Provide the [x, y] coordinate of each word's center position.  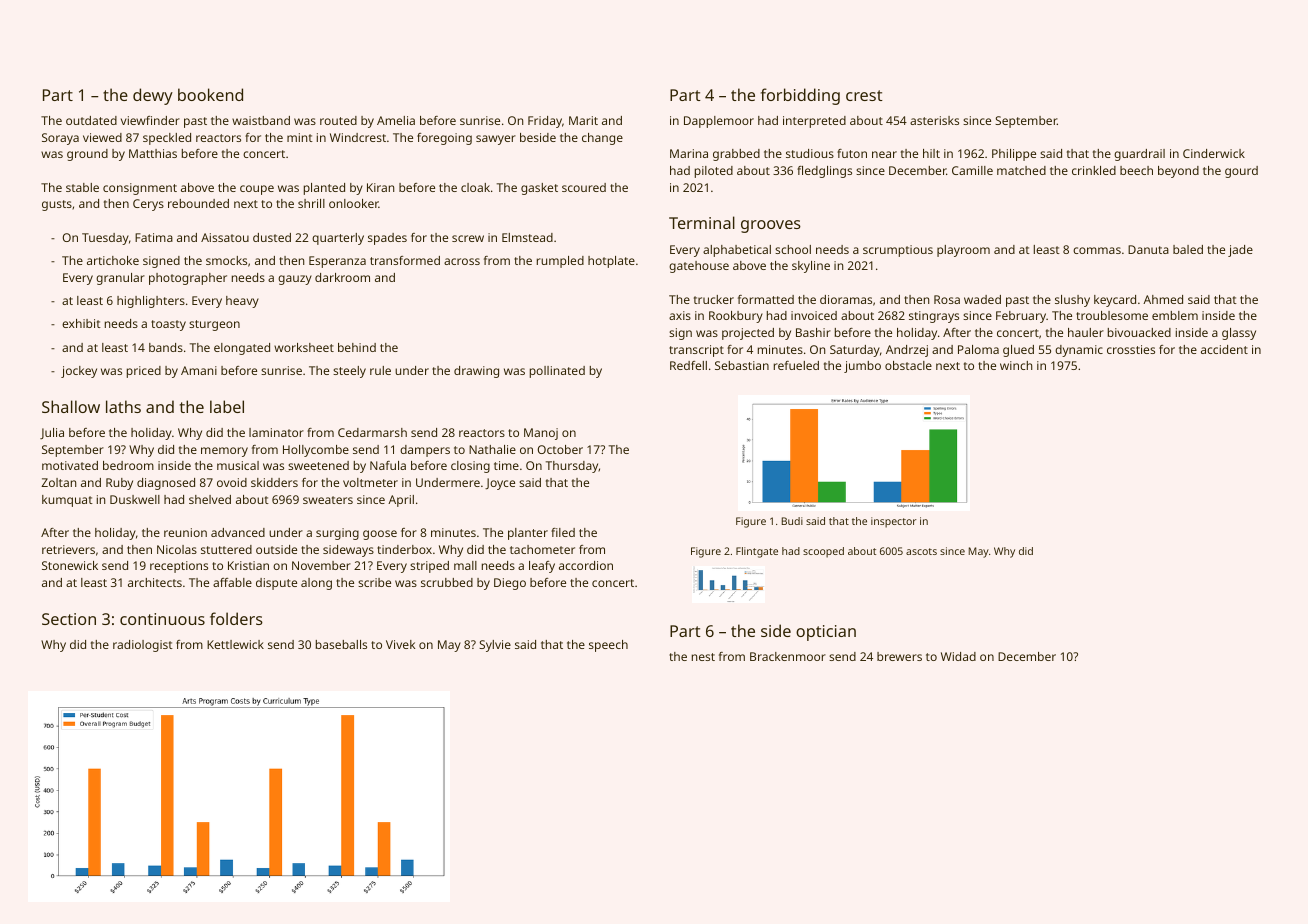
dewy [153, 96]
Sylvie [495, 646]
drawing [476, 372]
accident [1224, 349]
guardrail [1139, 155]
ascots [921, 551]
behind [357, 347]
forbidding [800, 96]
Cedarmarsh [372, 432]
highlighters [151, 302]
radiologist [143, 646]
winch [1016, 365]
